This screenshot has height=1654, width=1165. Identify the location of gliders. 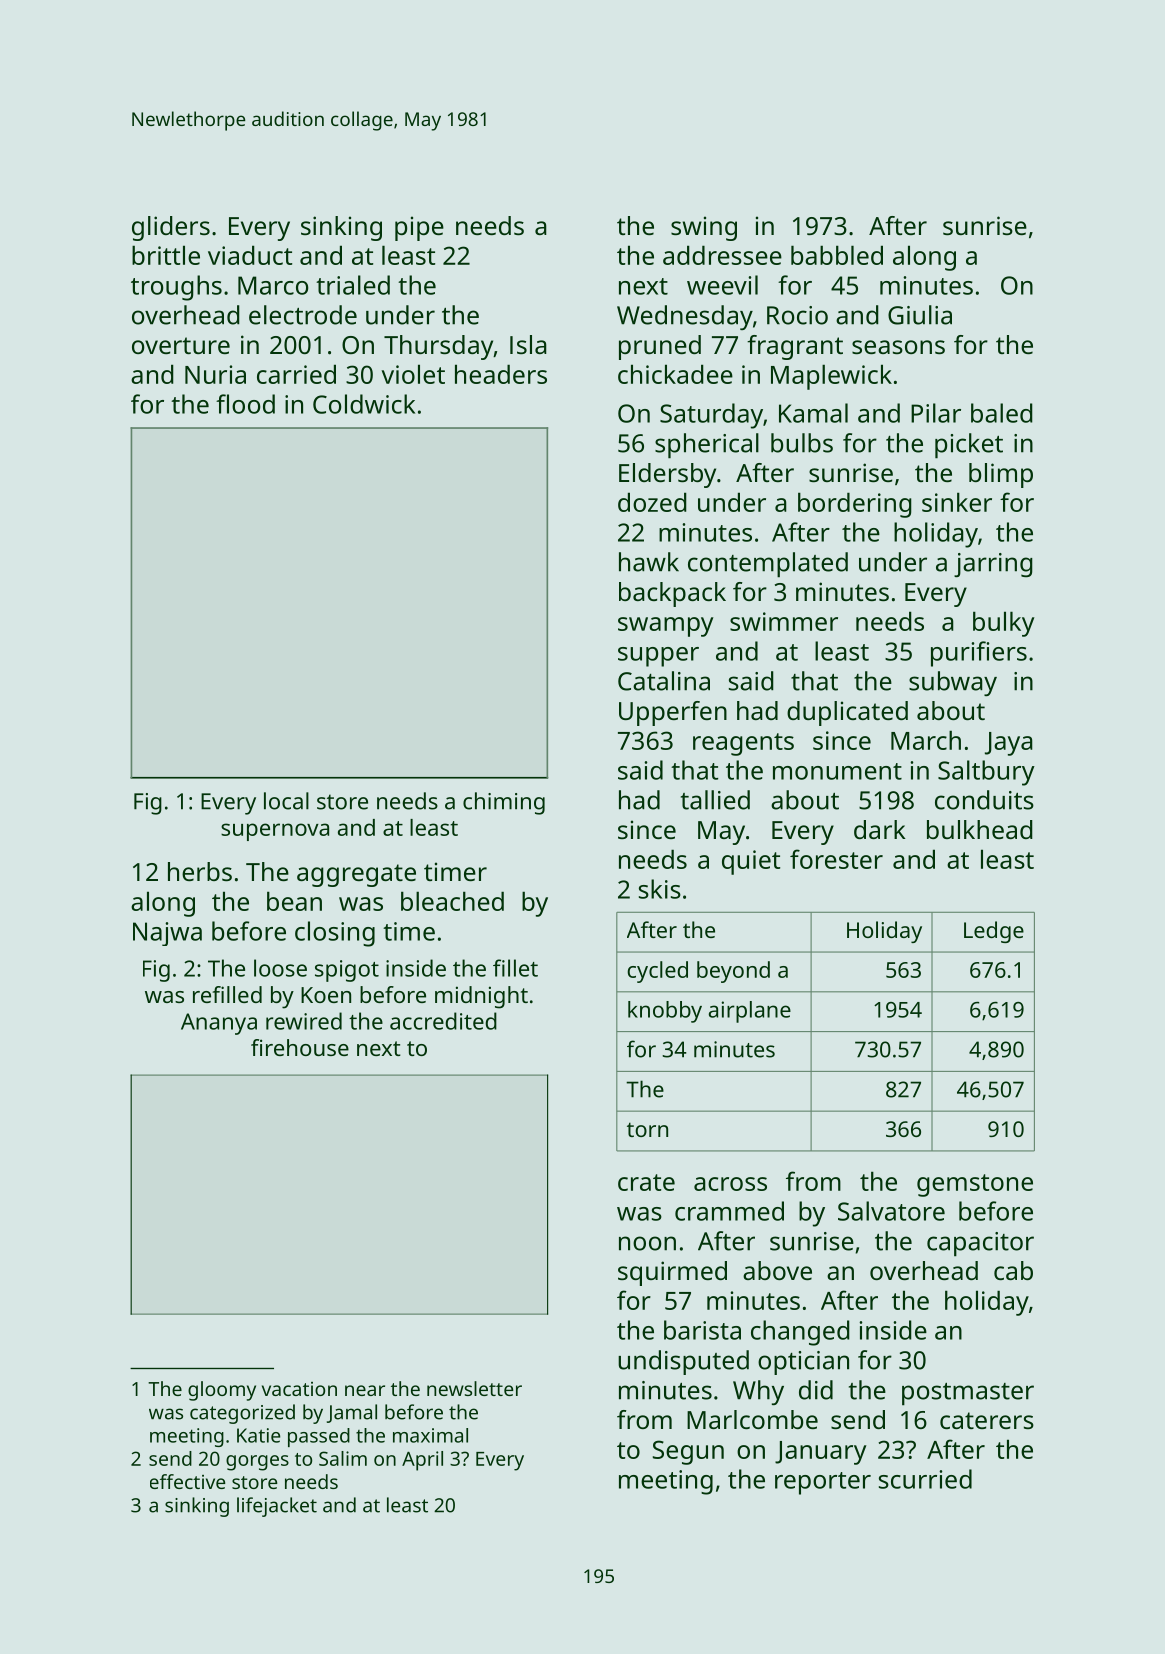
(171, 228).
